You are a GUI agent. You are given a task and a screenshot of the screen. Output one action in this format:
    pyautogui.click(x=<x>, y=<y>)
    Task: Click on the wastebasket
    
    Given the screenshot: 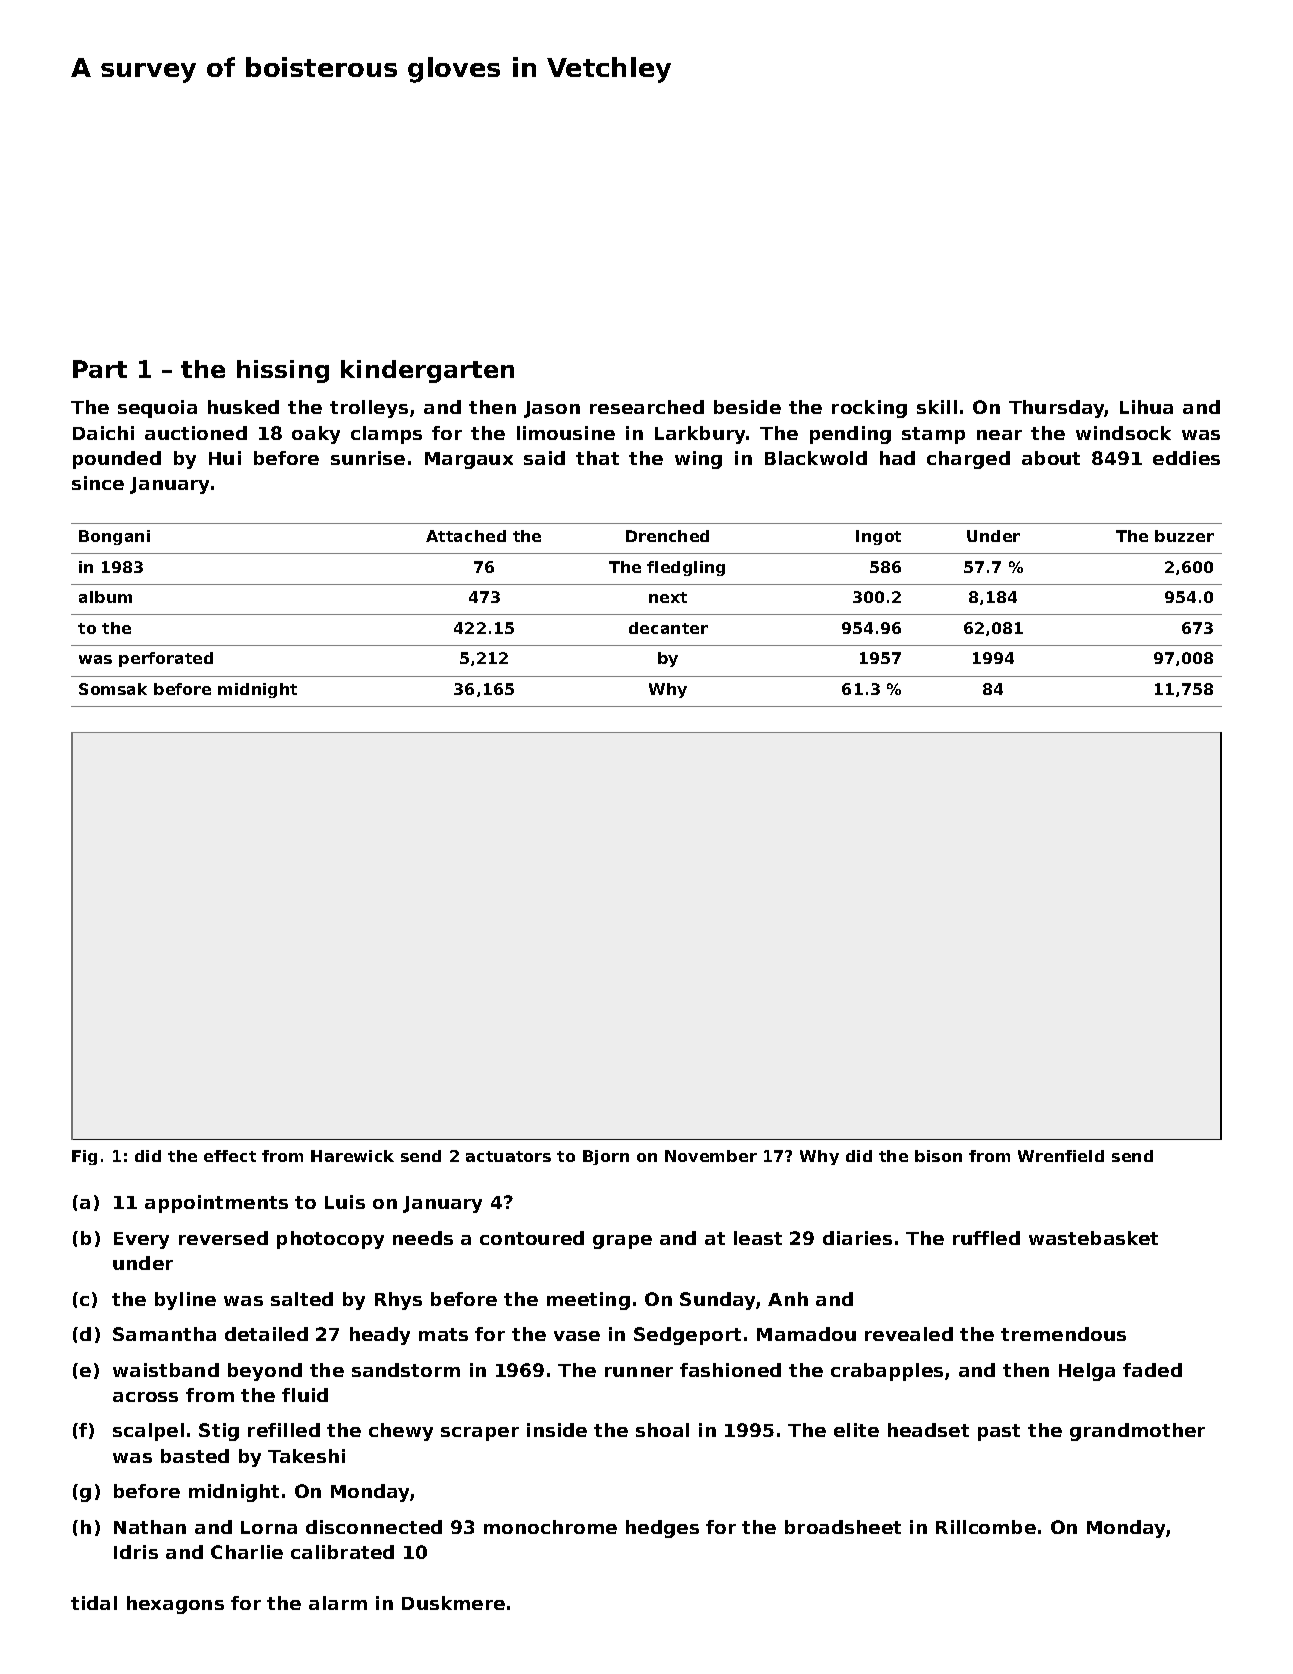 What is the action you would take?
    pyautogui.click(x=1093, y=1238)
